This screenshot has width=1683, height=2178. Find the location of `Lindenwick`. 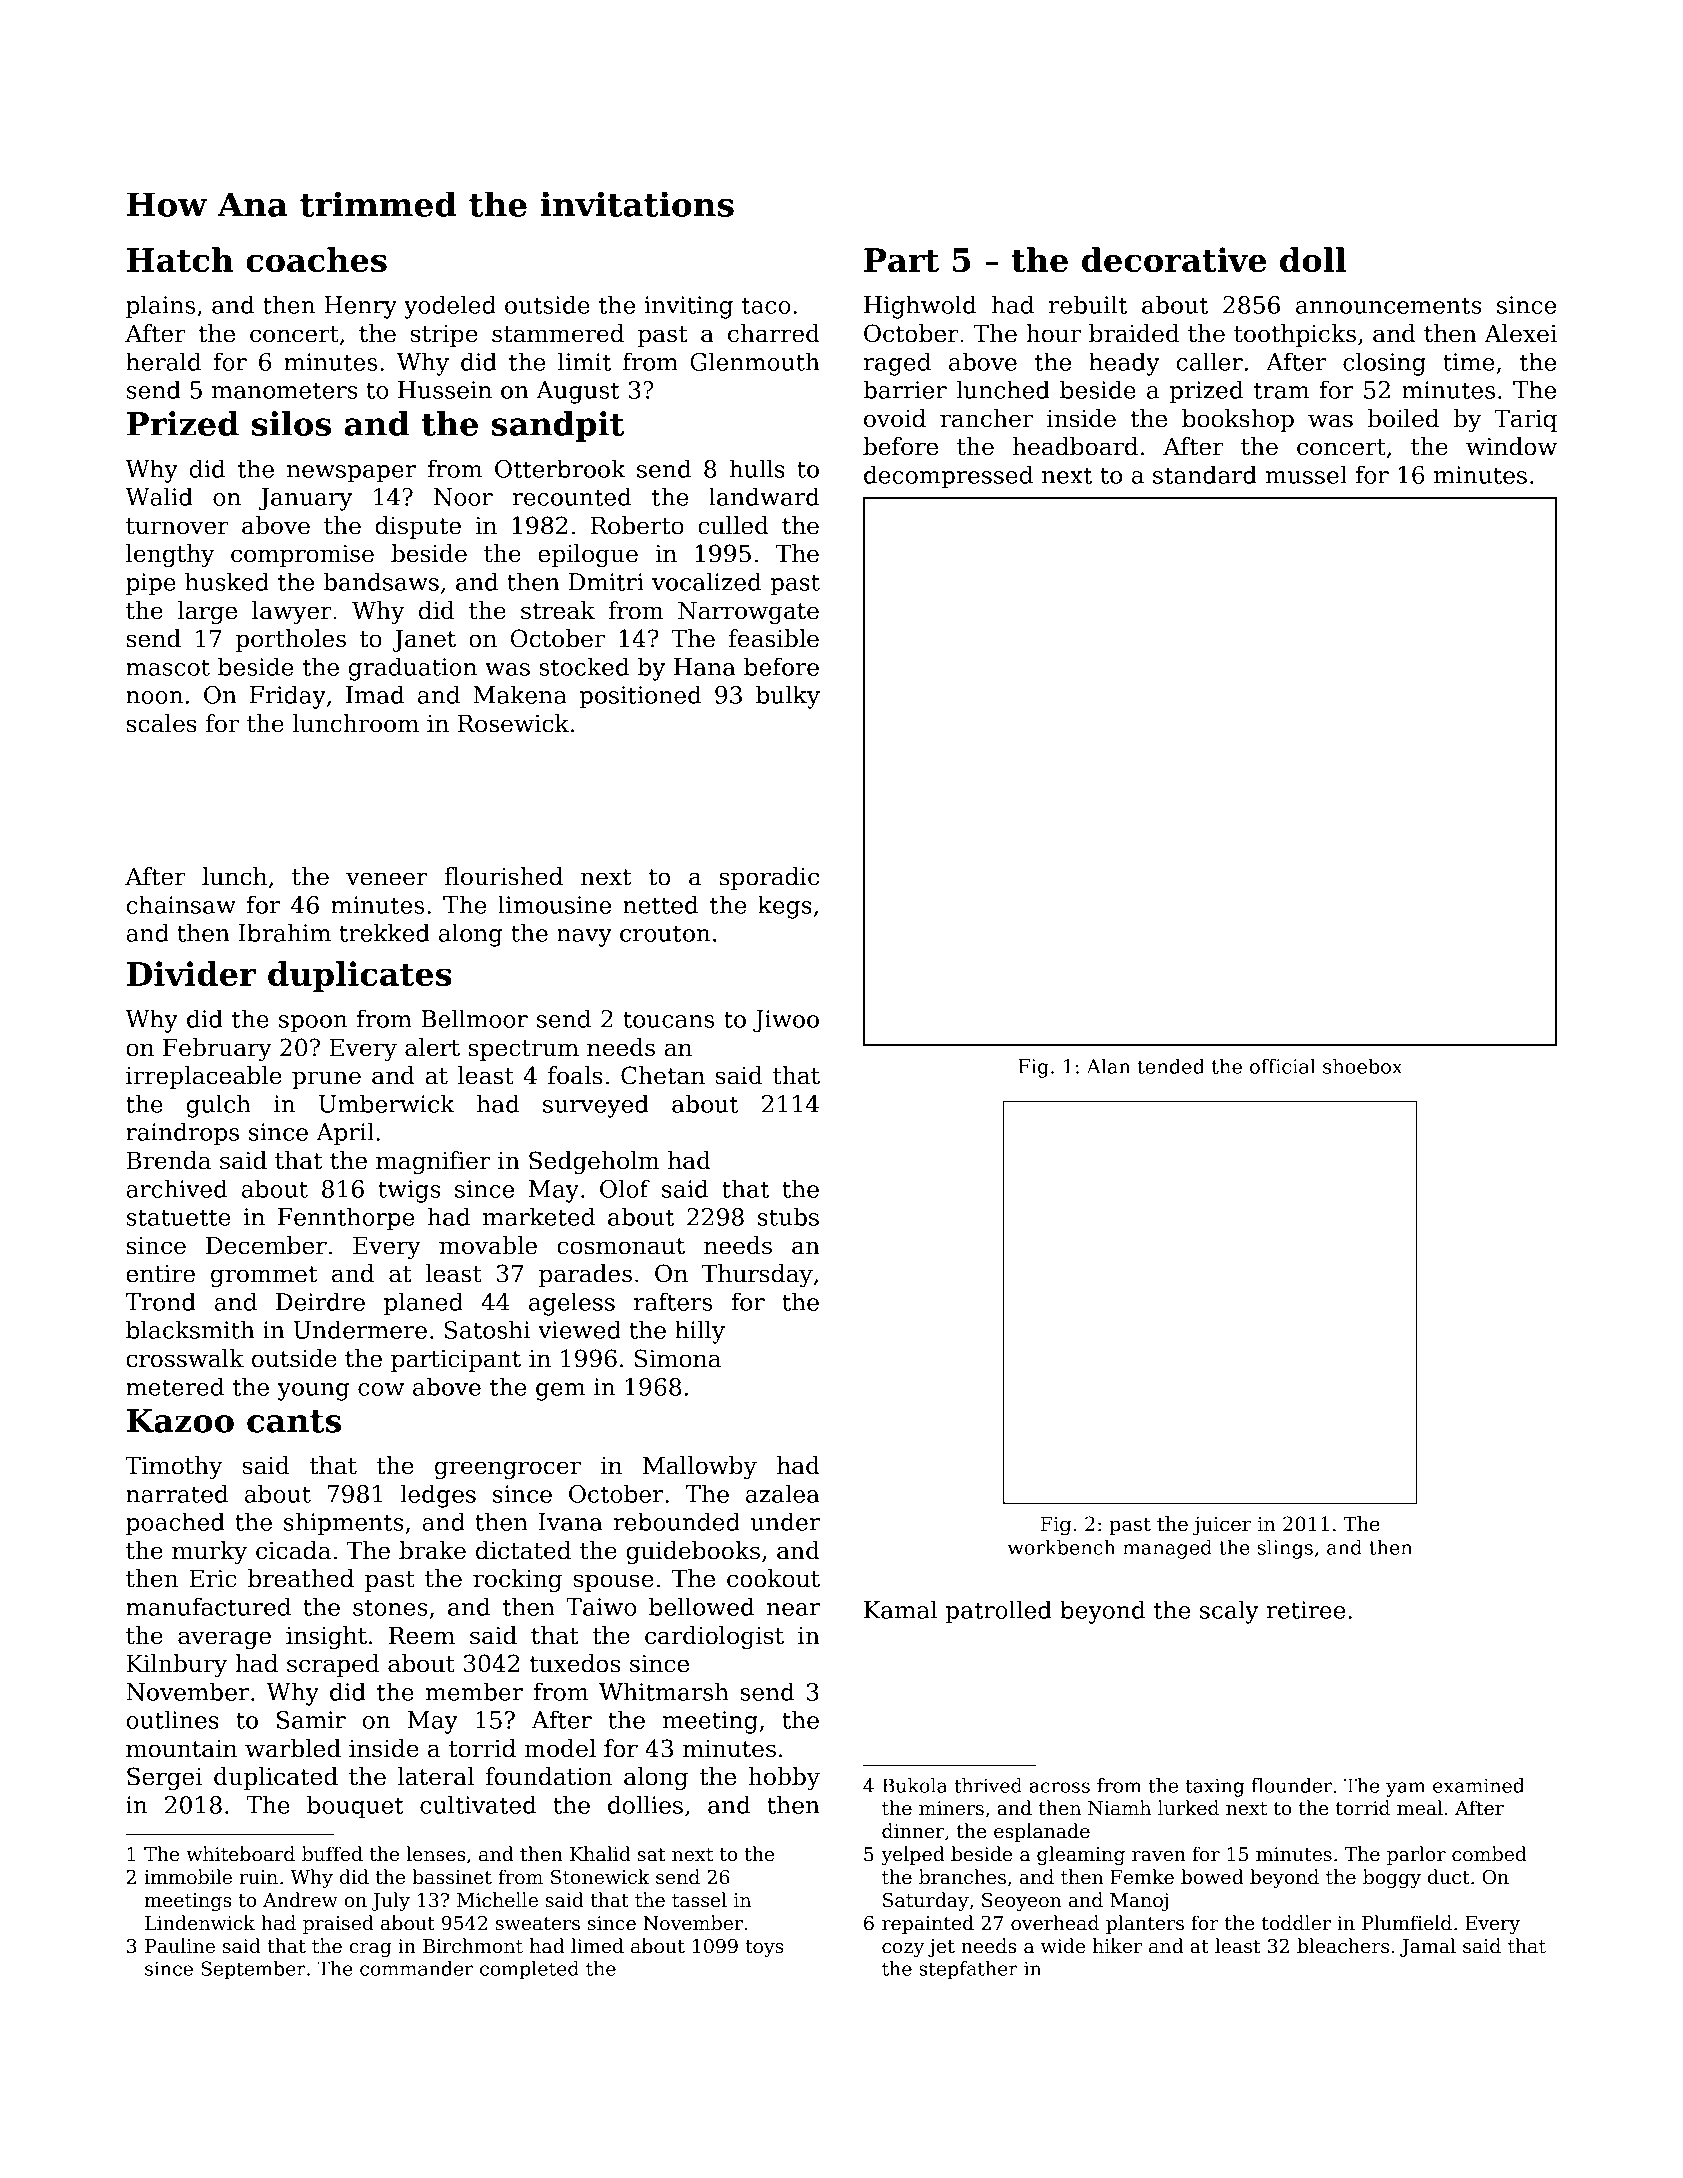

Lindenwick is located at coordinates (200, 1923).
